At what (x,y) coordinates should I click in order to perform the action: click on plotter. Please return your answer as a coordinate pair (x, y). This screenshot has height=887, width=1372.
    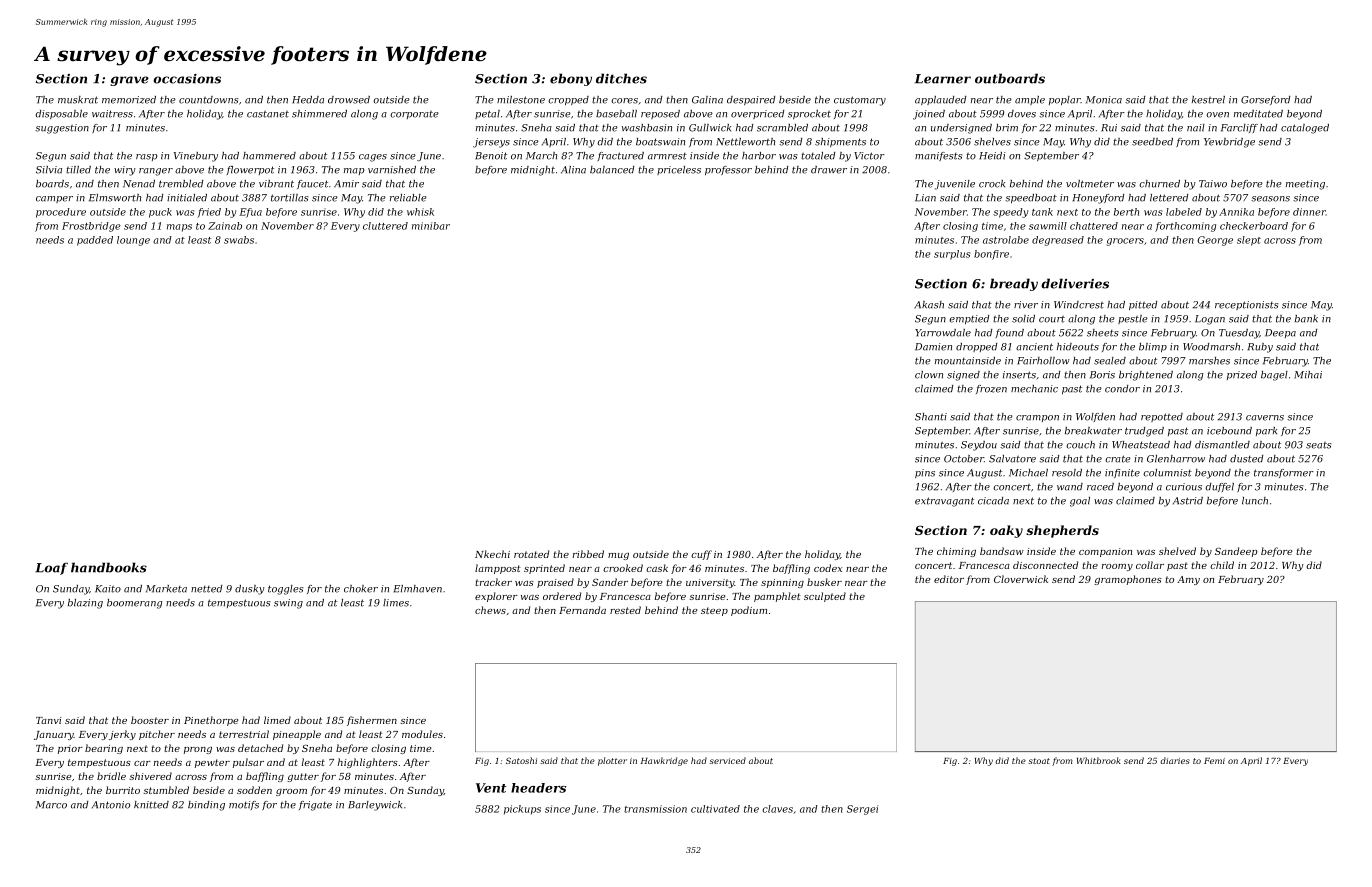
    Looking at the image, I should click on (612, 761).
